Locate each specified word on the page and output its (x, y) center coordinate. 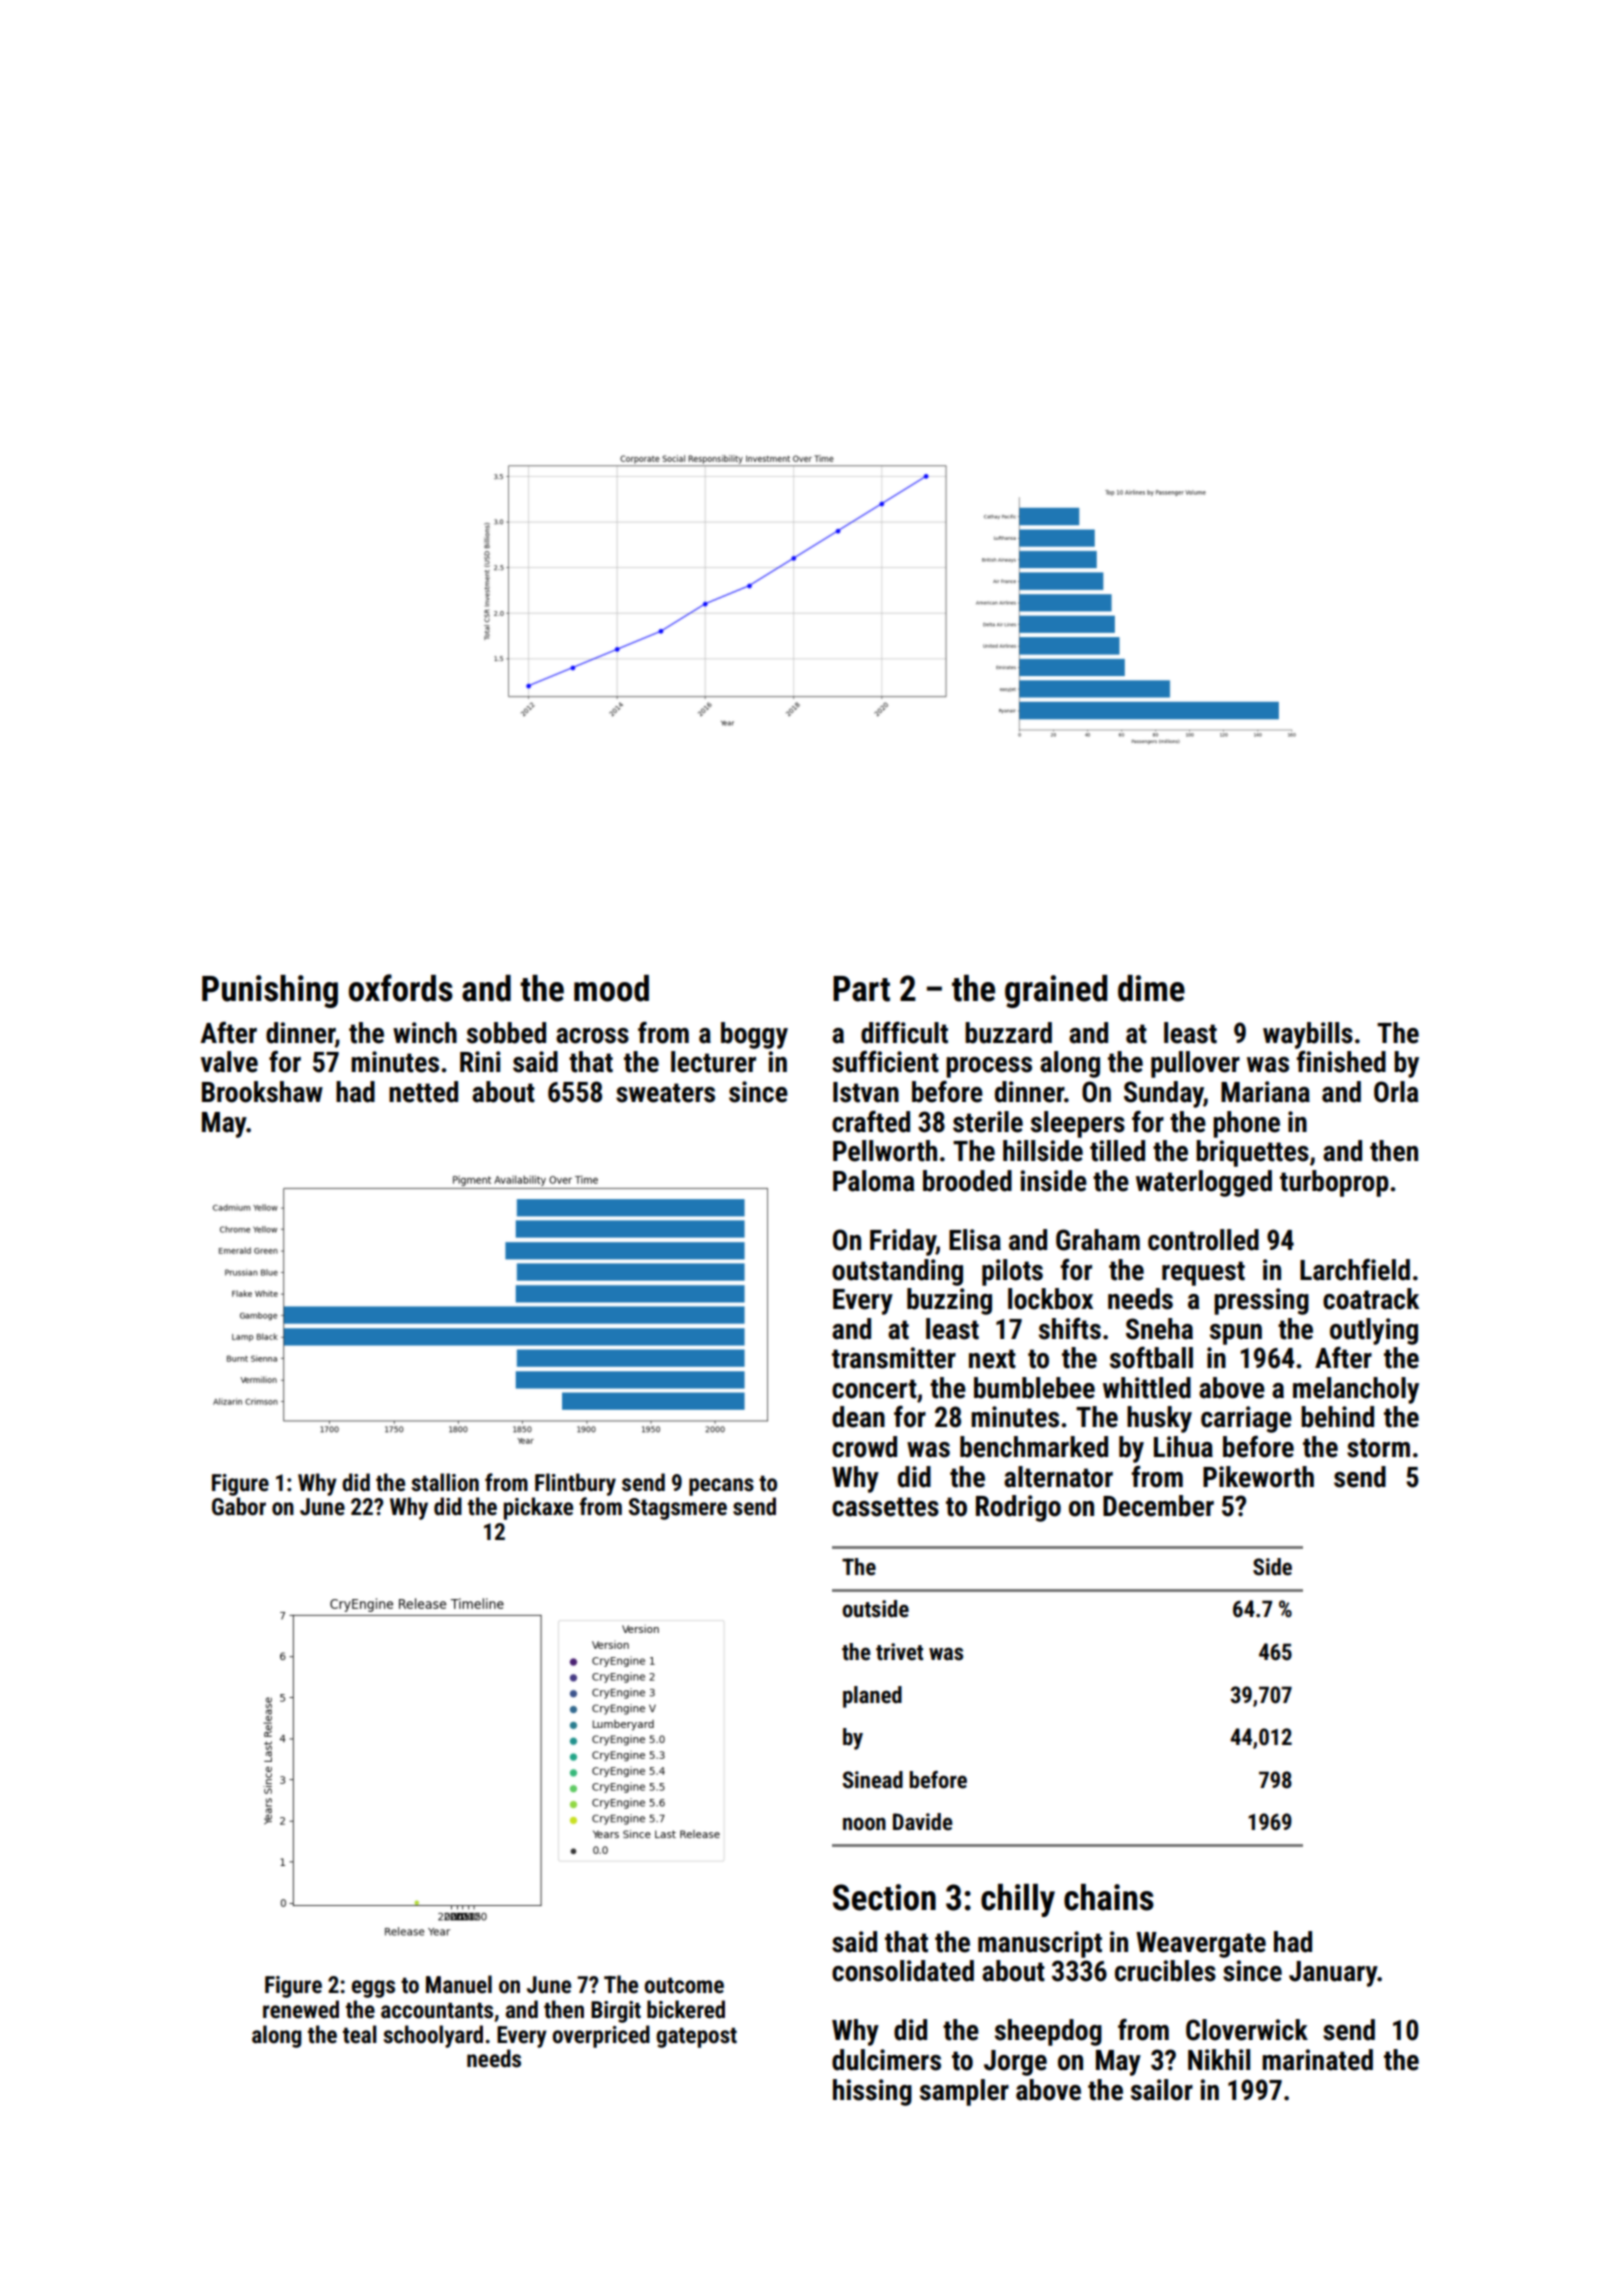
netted (423, 1092)
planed (872, 1697)
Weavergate (1201, 1945)
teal (360, 2034)
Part (861, 989)
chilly (1018, 1900)
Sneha (1159, 1329)
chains (1109, 1897)
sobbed (506, 1033)
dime (1151, 988)
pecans (721, 1487)
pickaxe (538, 1508)
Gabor (239, 1506)
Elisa (975, 1240)
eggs (373, 1989)
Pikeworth (1258, 1477)
